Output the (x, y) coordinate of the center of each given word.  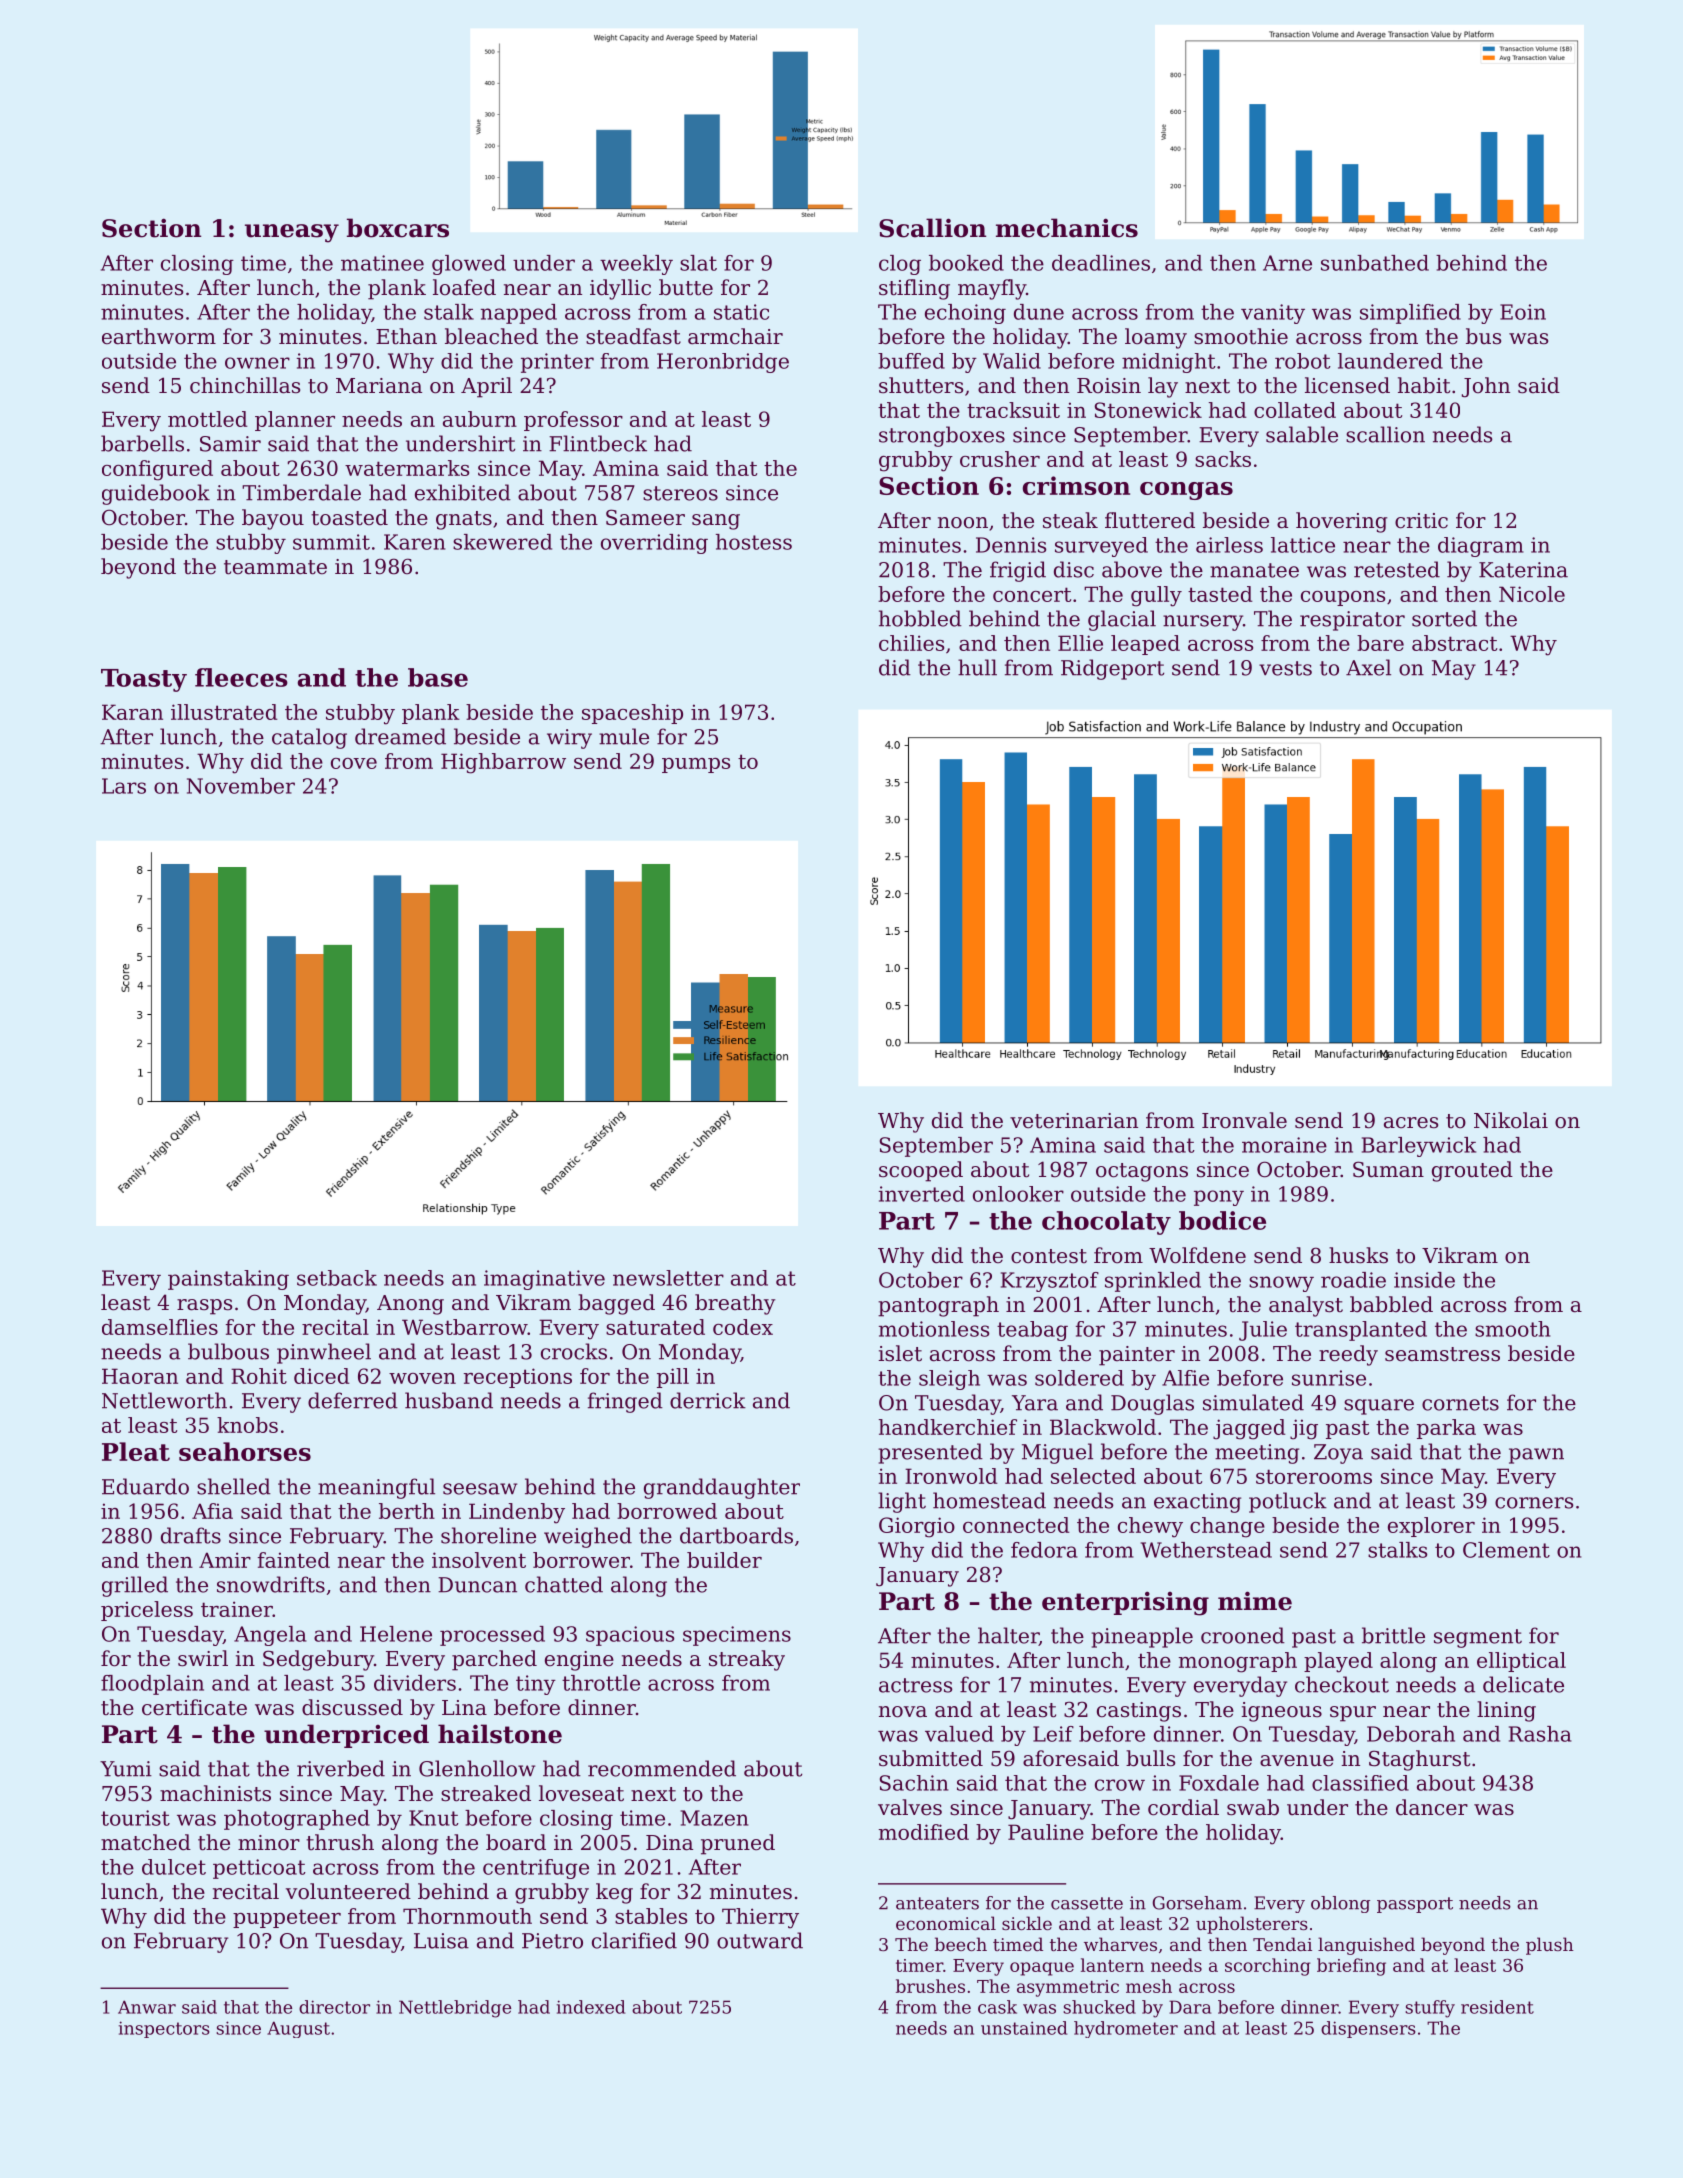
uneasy (292, 233)
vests (1285, 668)
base (438, 677)
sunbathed (1375, 263)
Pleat (136, 1451)
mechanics (1067, 228)
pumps (696, 765)
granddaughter (722, 1488)
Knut (434, 1818)
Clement (1506, 1550)
